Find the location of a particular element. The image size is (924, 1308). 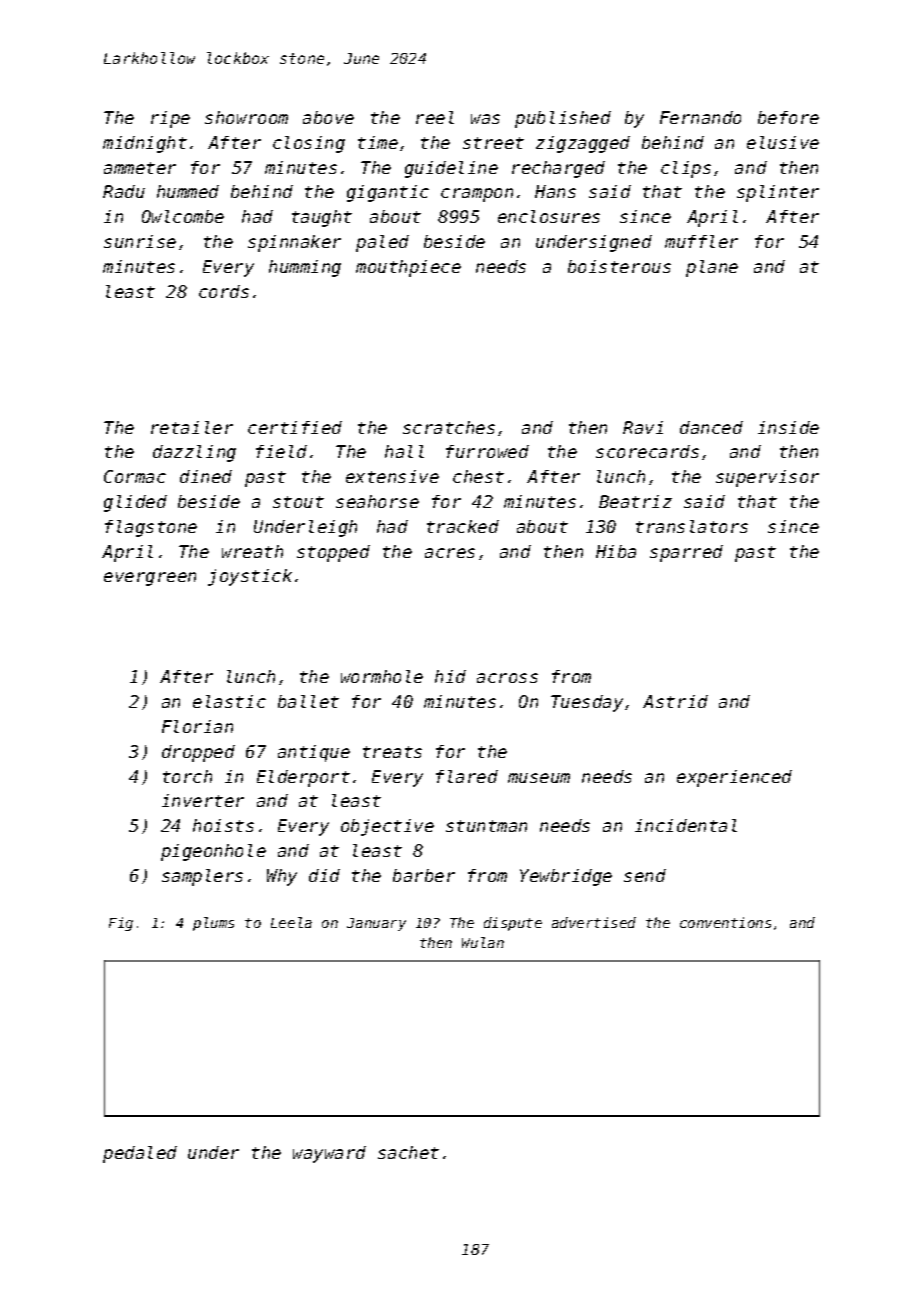

sachet is located at coordinates (408, 1152).
